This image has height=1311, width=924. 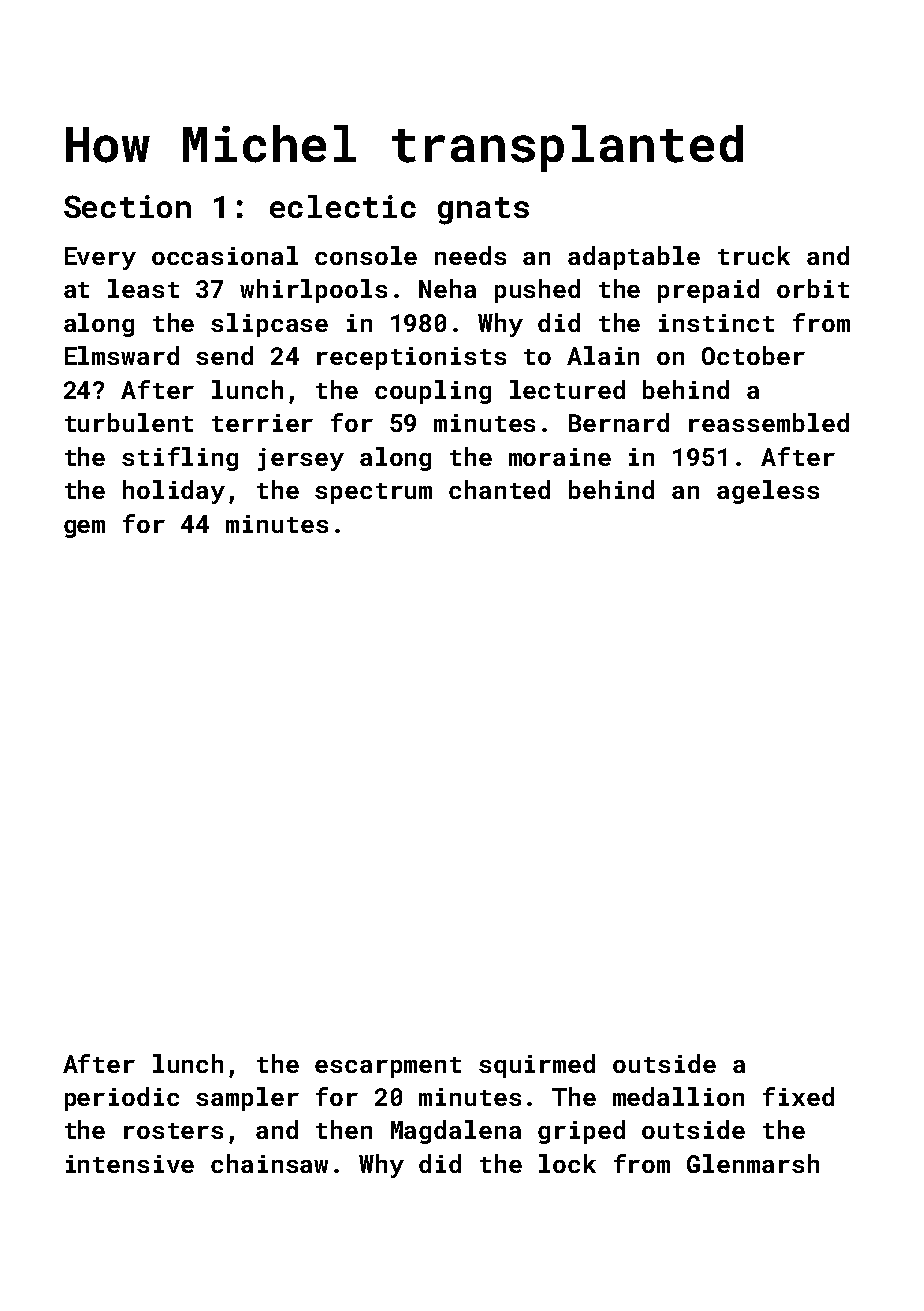 I want to click on moraine, so click(x=560, y=457).
